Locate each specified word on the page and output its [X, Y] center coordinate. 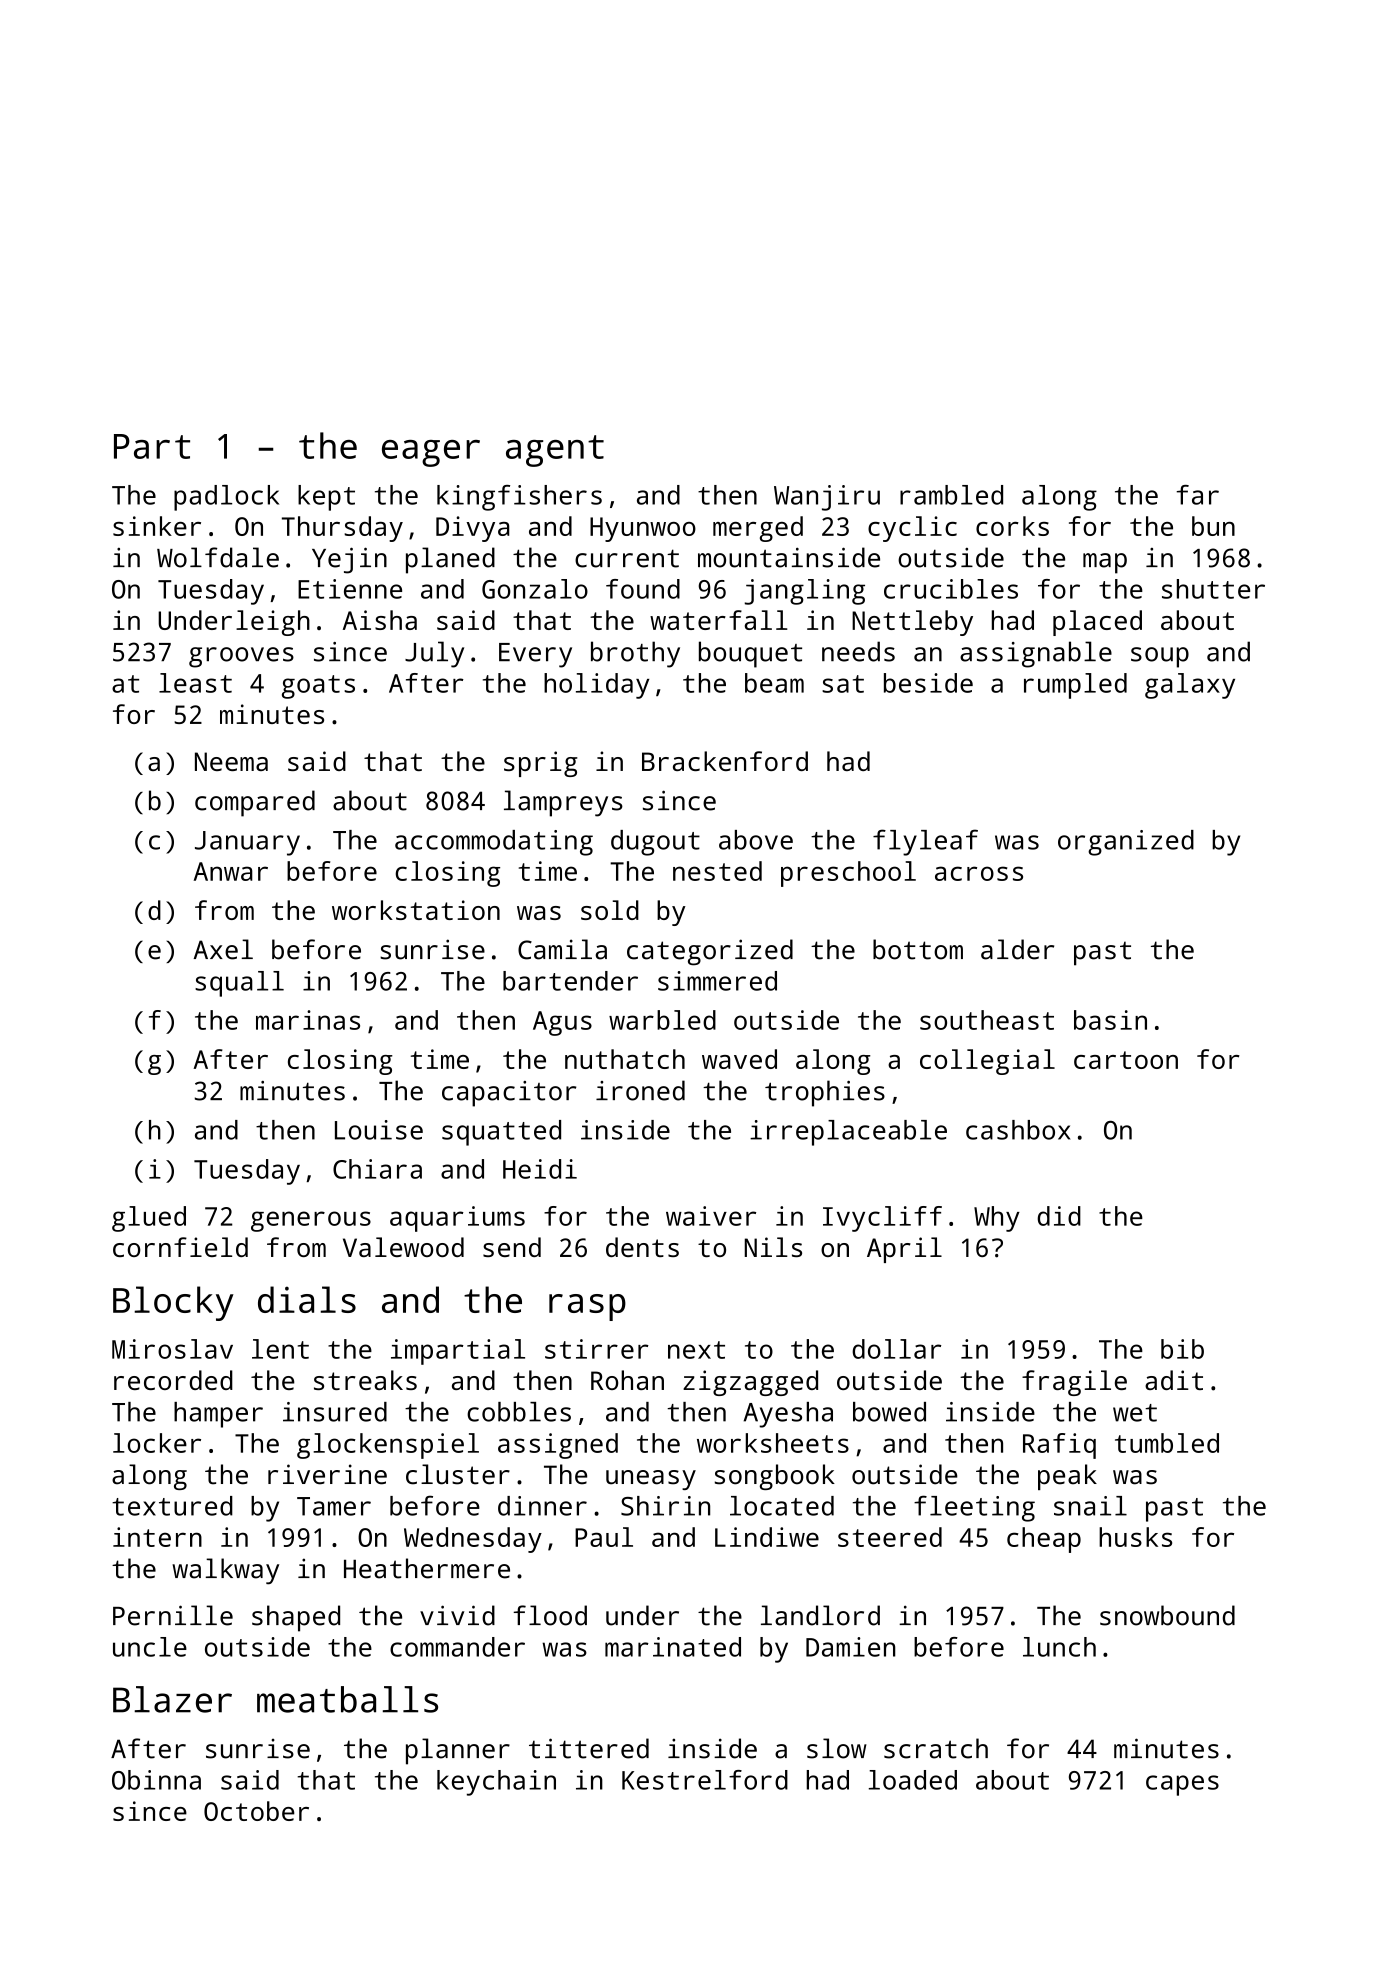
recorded [173, 1380]
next [696, 1350]
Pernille [173, 1615]
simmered [717, 981]
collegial [987, 1062]
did [1059, 1216]
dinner [542, 1506]
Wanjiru [827, 498]
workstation [416, 910]
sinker [157, 526]
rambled [951, 495]
